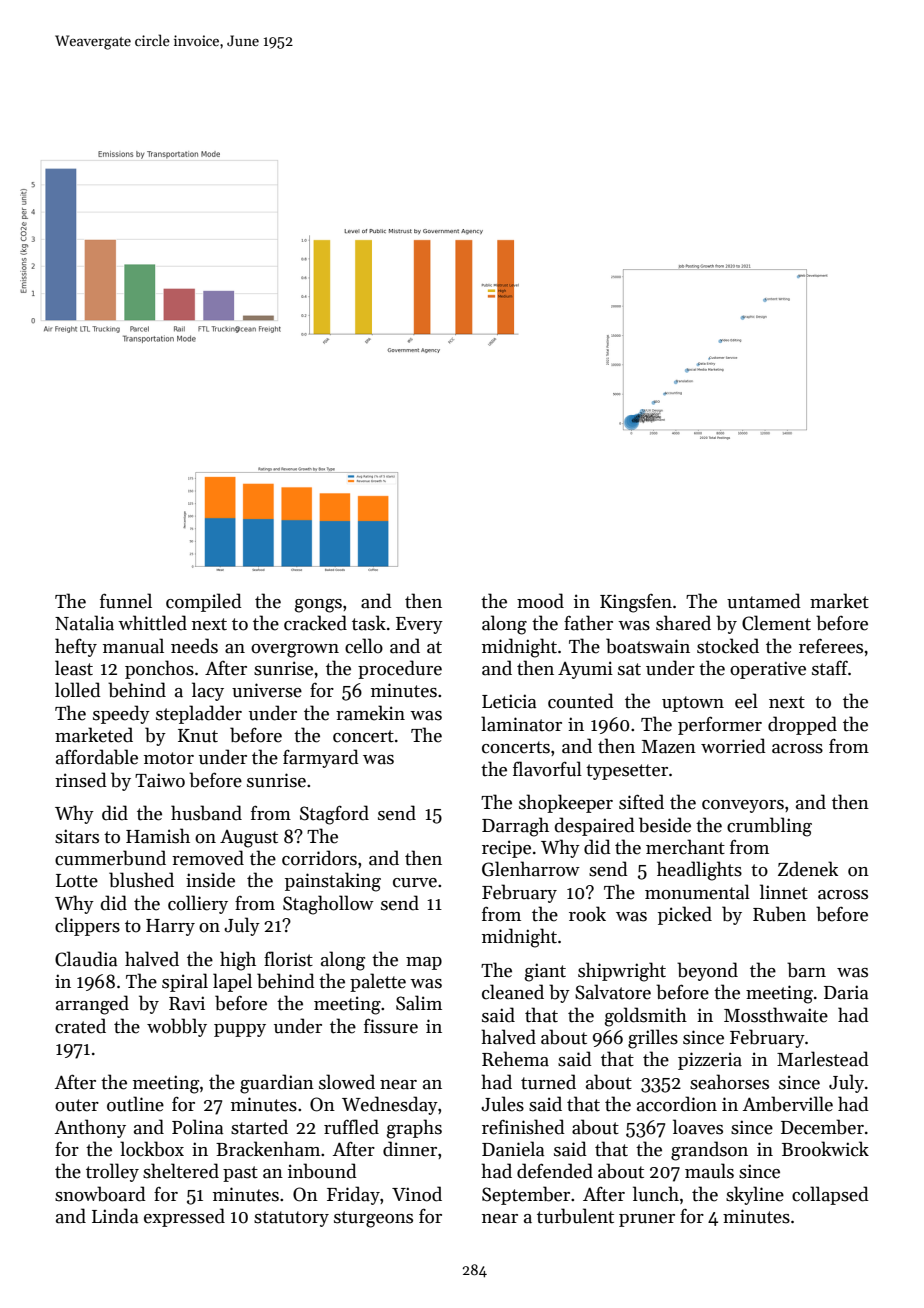  What do you see at coordinates (779, 914) in the document?
I see `Ruben` at bounding box center [779, 914].
